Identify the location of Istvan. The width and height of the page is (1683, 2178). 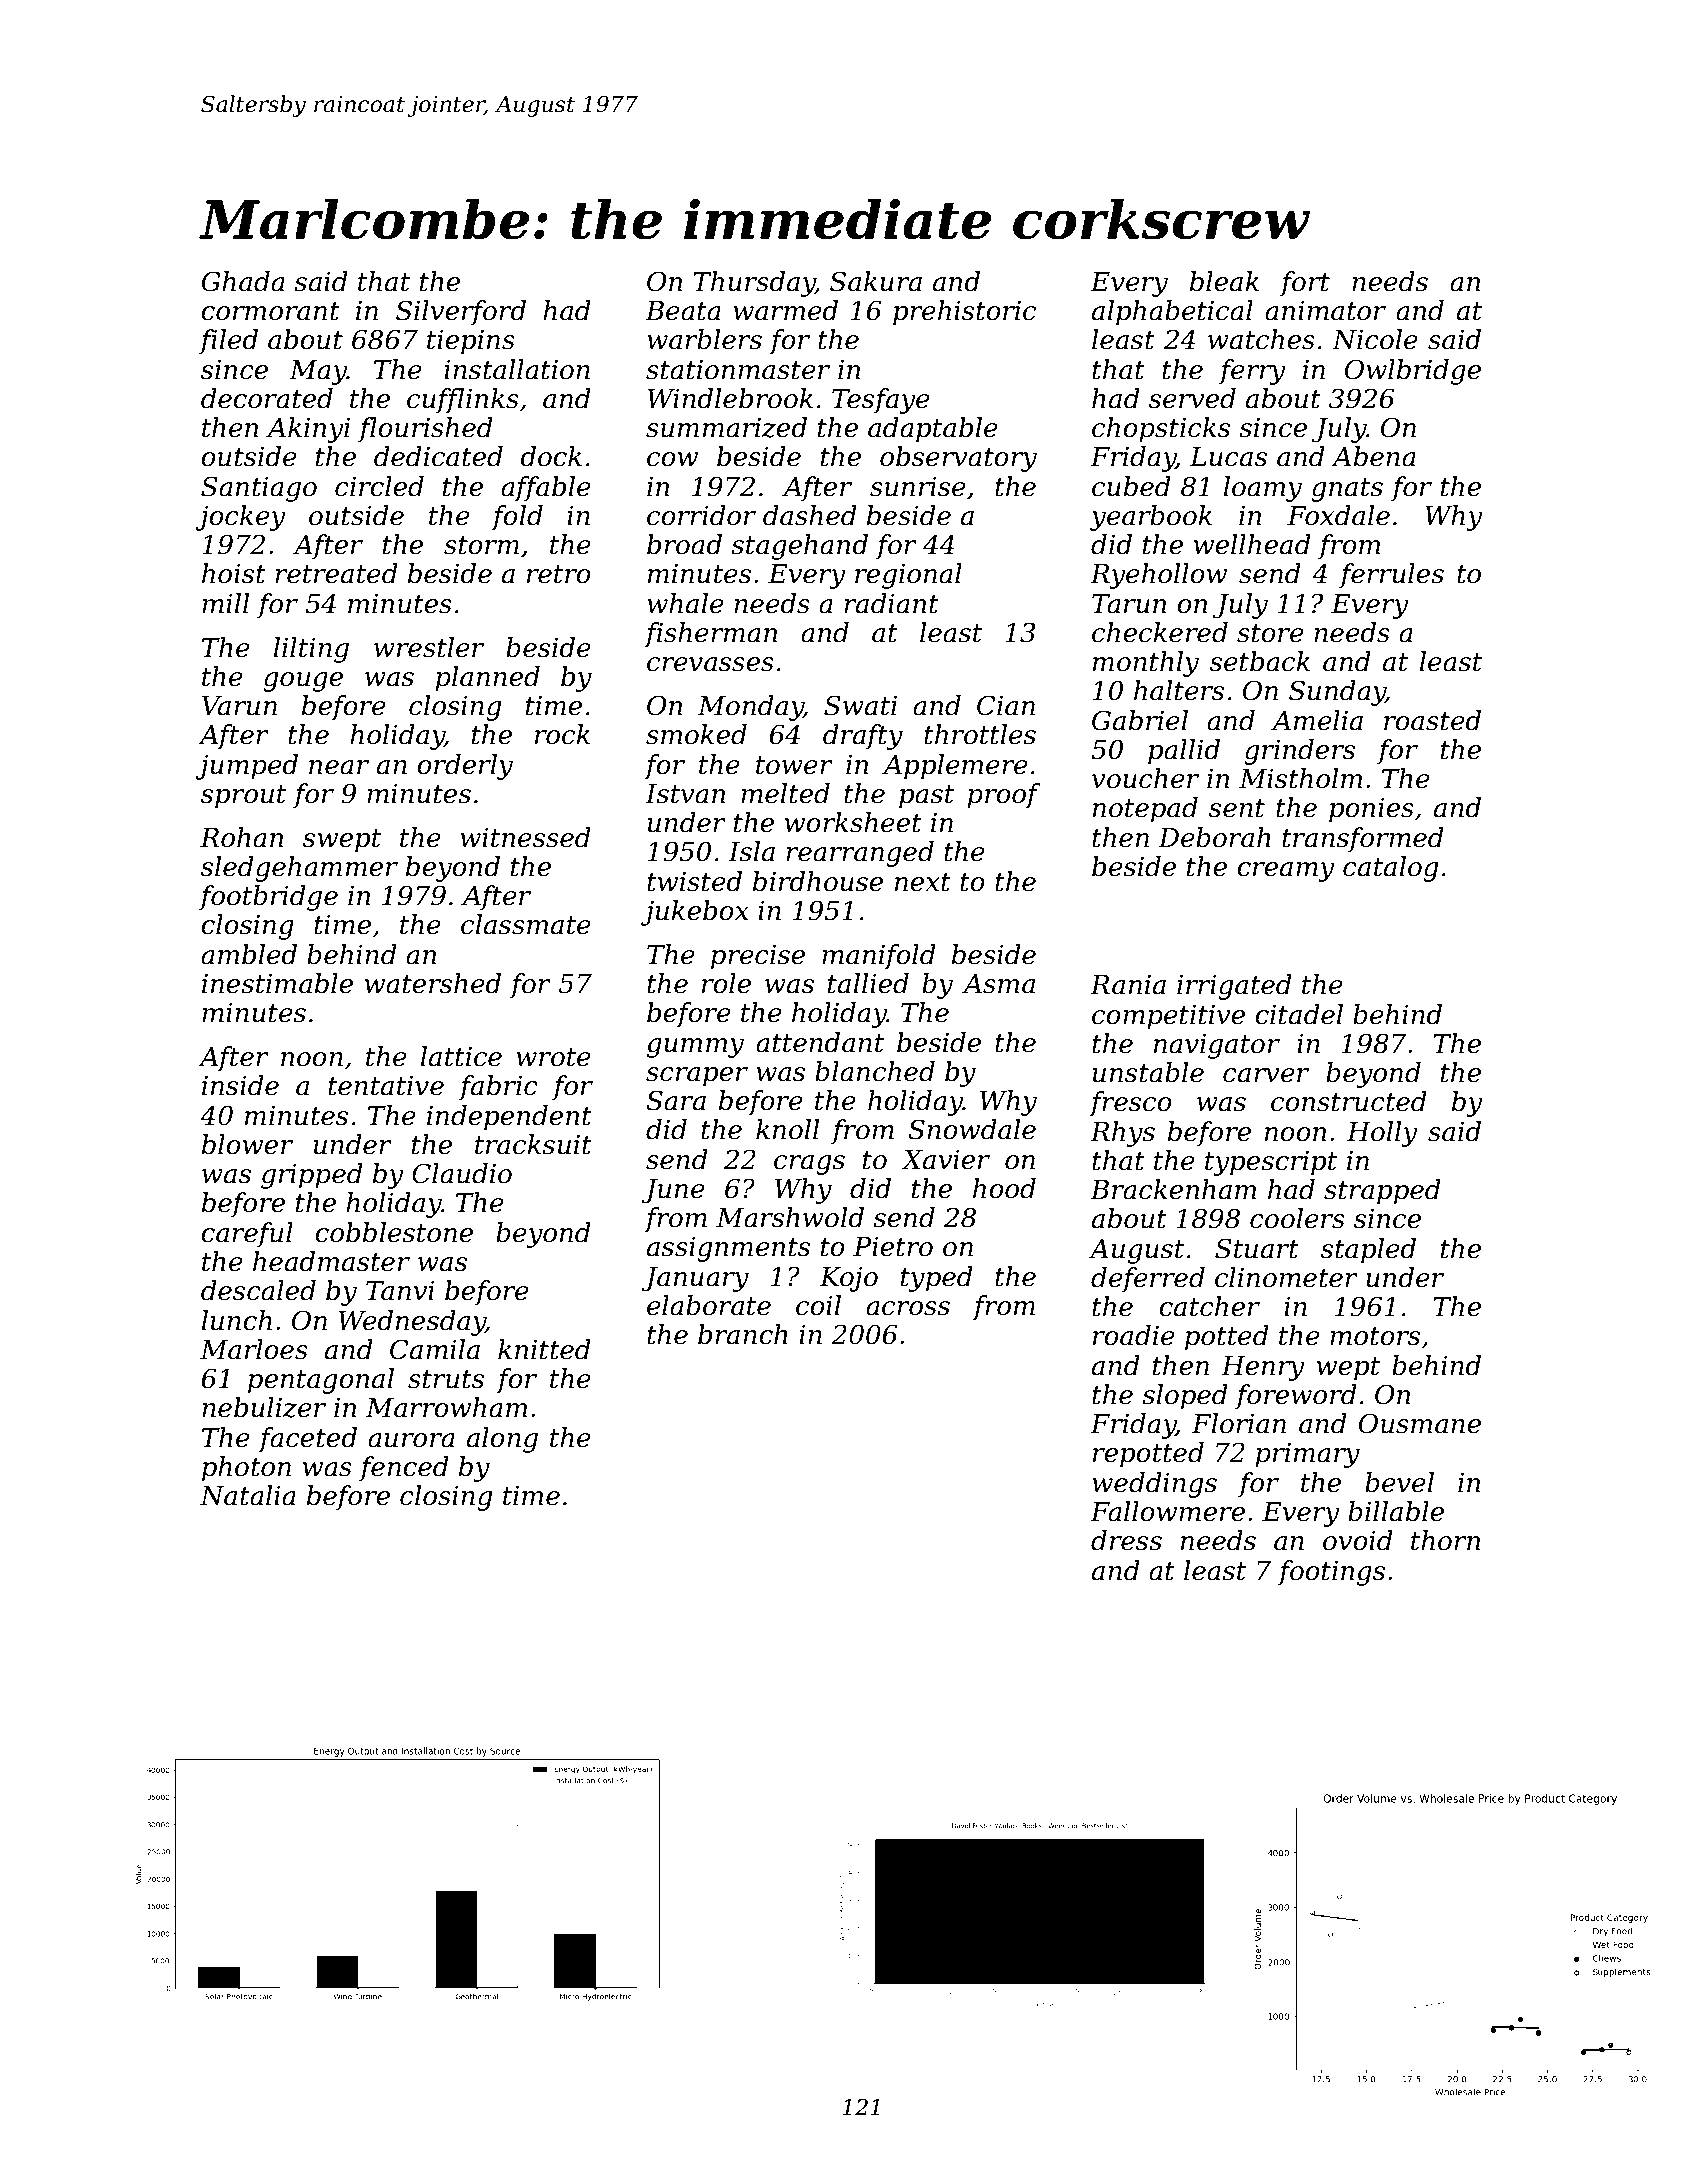
(685, 794).
